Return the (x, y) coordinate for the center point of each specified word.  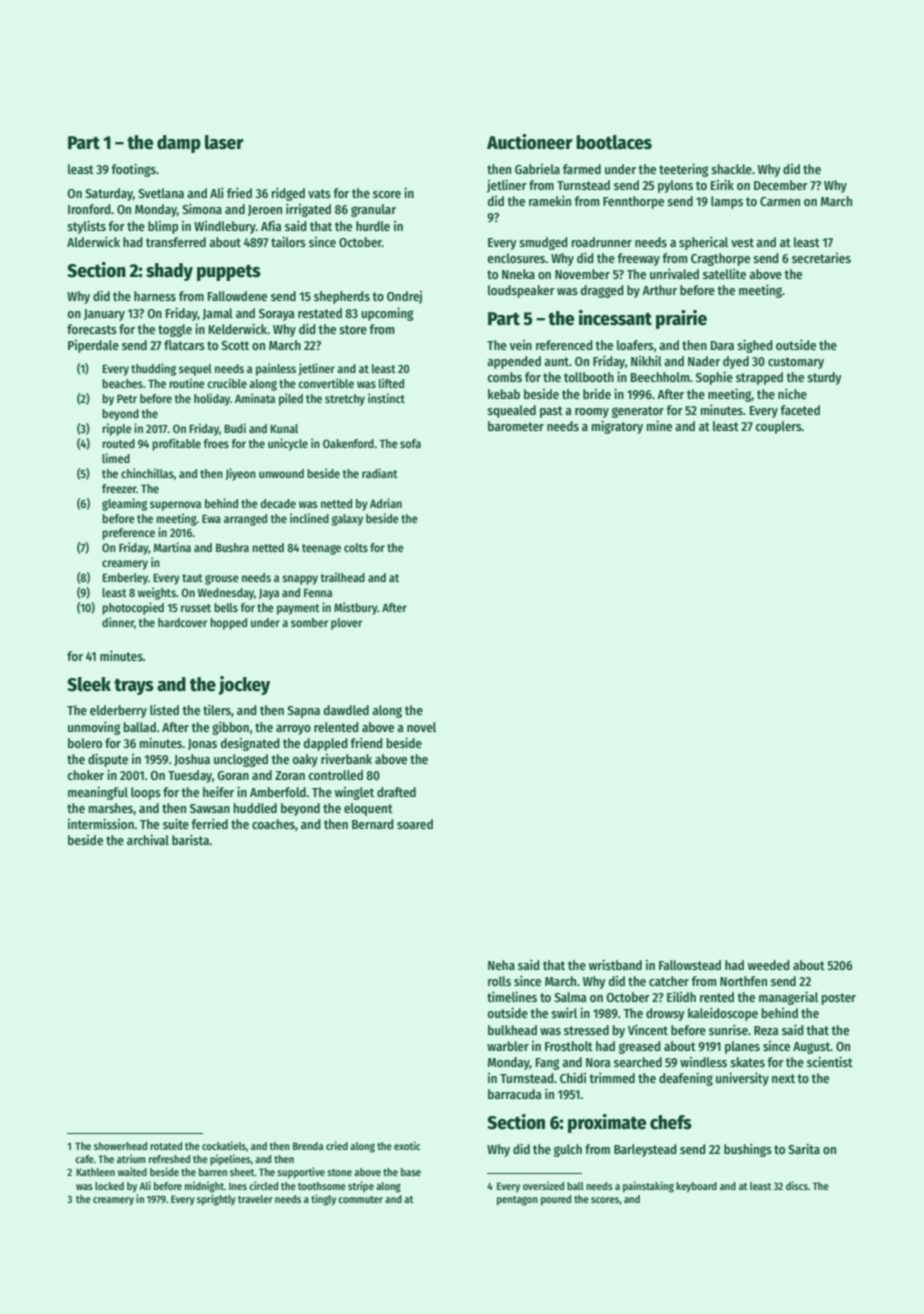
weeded (769, 965)
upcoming (387, 314)
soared (415, 824)
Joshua (192, 760)
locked (109, 1186)
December (781, 185)
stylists (86, 227)
